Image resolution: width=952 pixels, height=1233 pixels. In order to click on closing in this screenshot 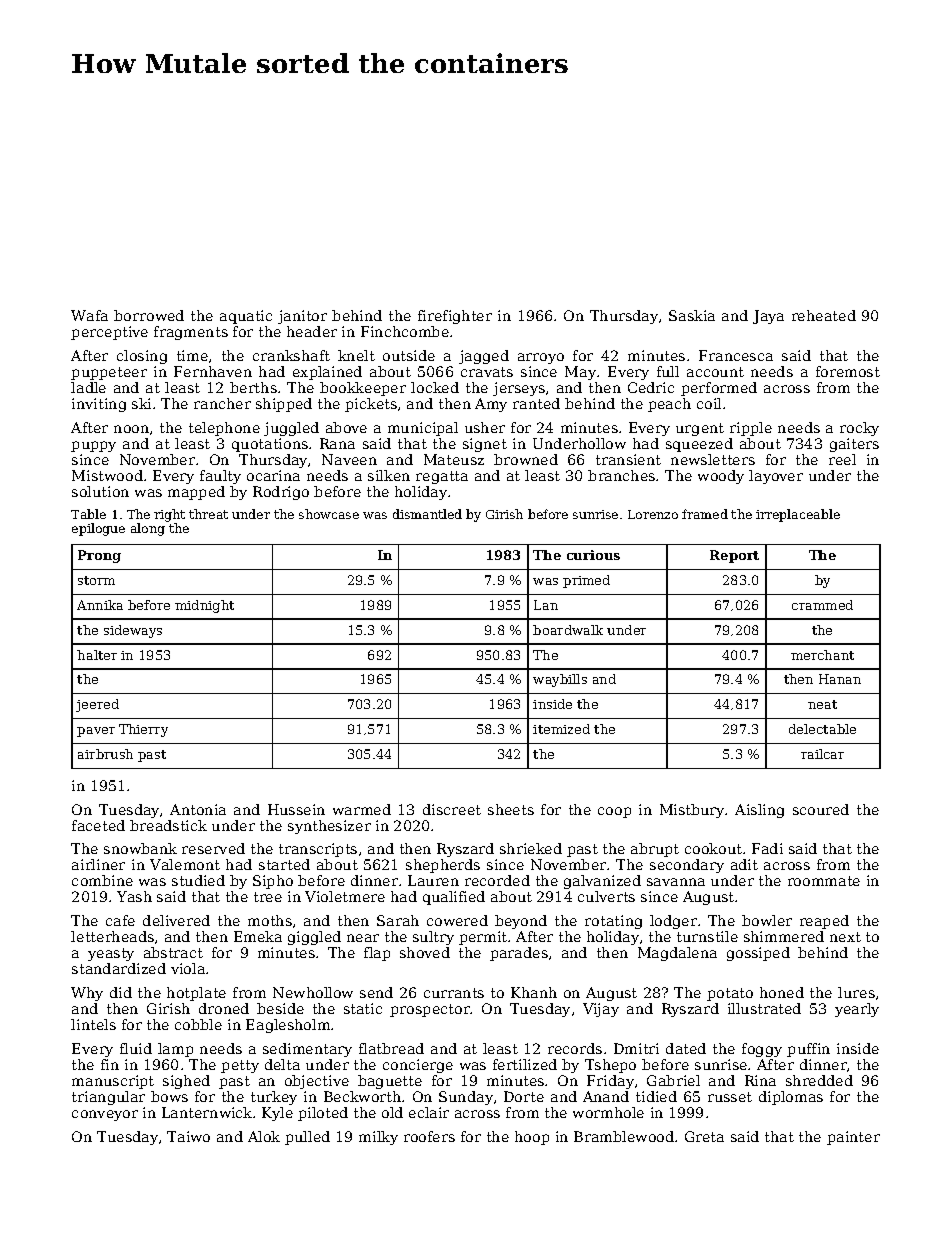, I will do `click(142, 357)`.
